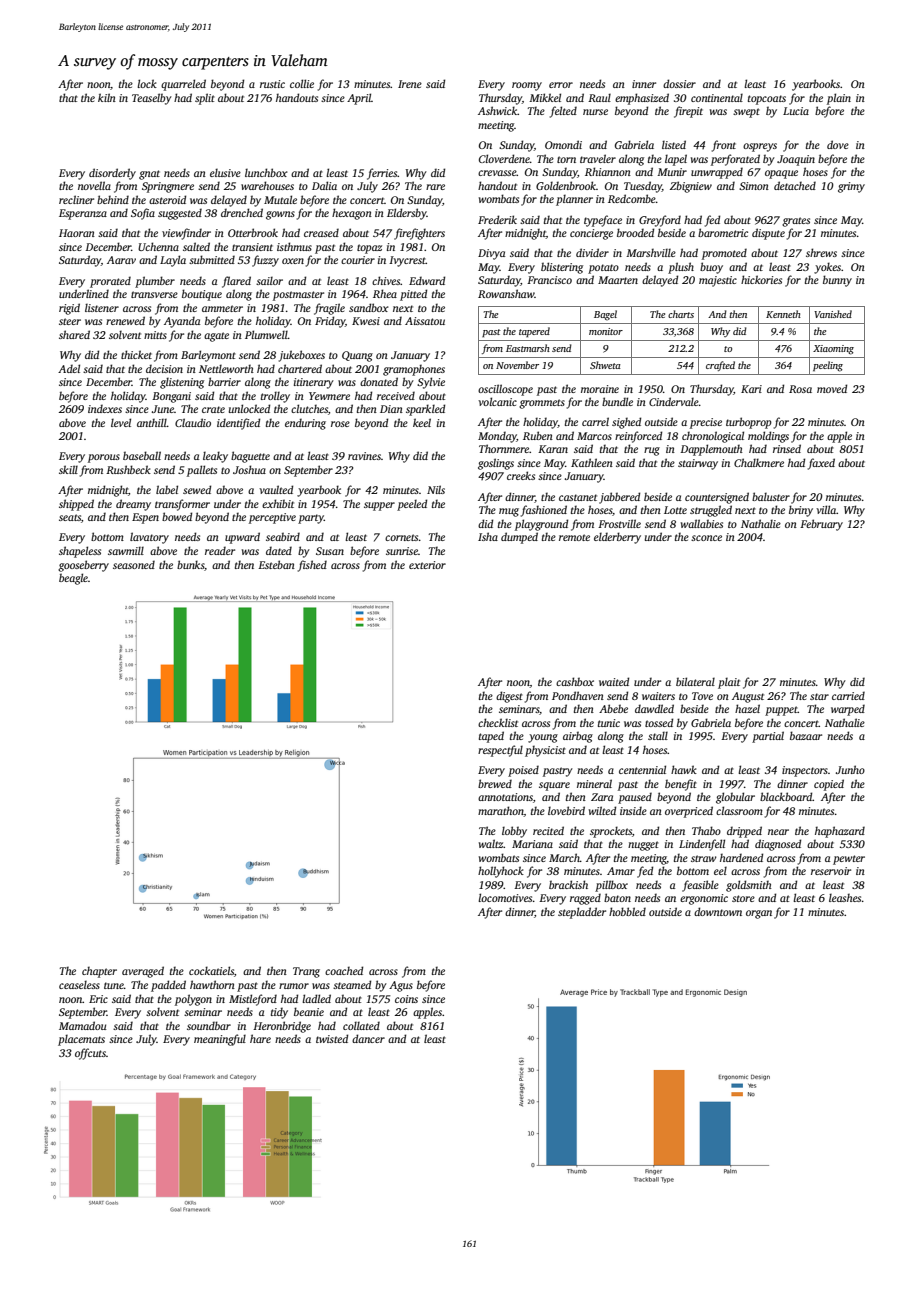 The width and height of the screenshot is (924, 1308). Describe the element at coordinates (128, 469) in the screenshot. I see `Rushbeck` at that location.
